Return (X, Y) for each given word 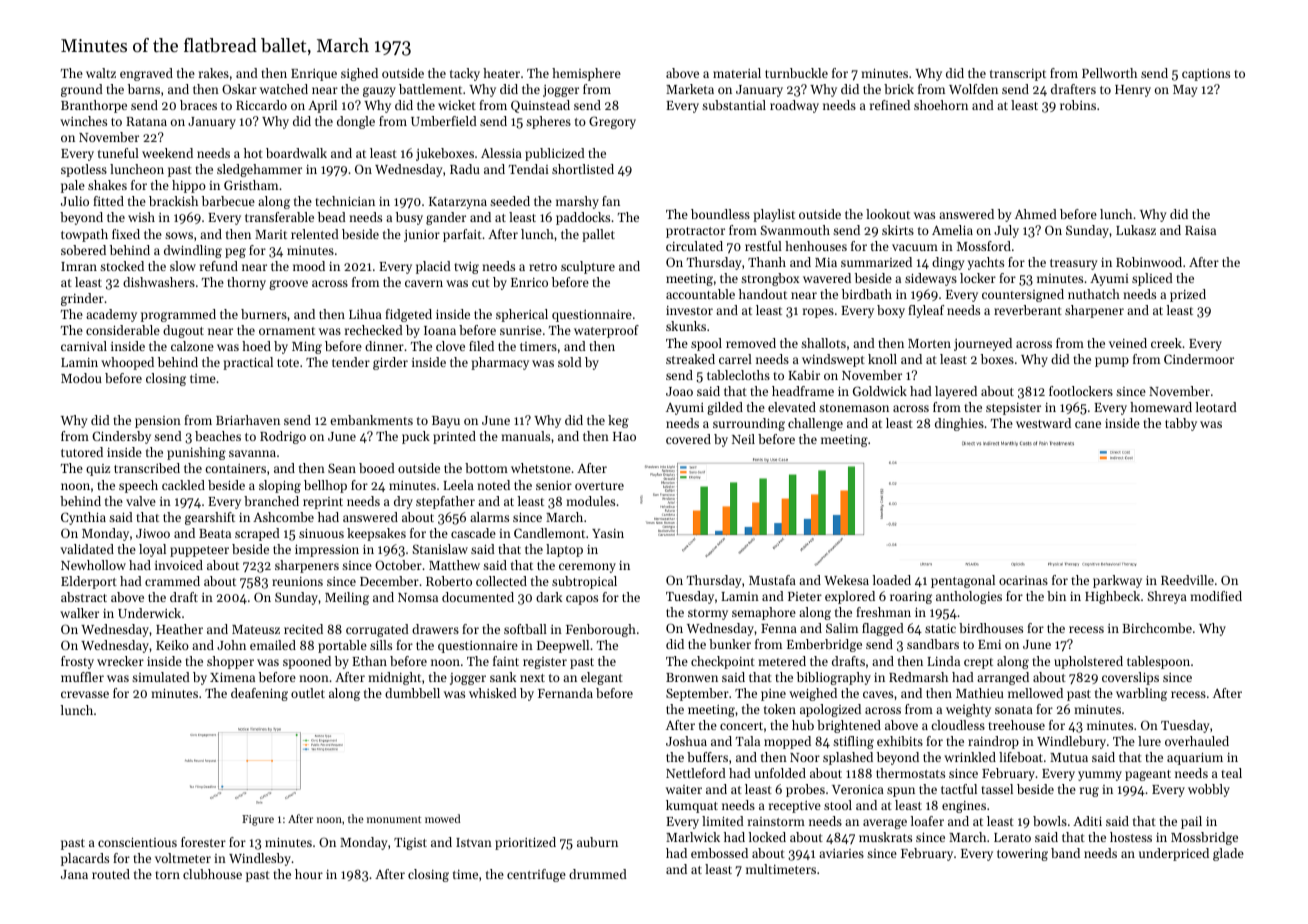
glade (1228, 854)
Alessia (501, 153)
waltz (101, 73)
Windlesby (260, 859)
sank (503, 677)
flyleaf (926, 311)
